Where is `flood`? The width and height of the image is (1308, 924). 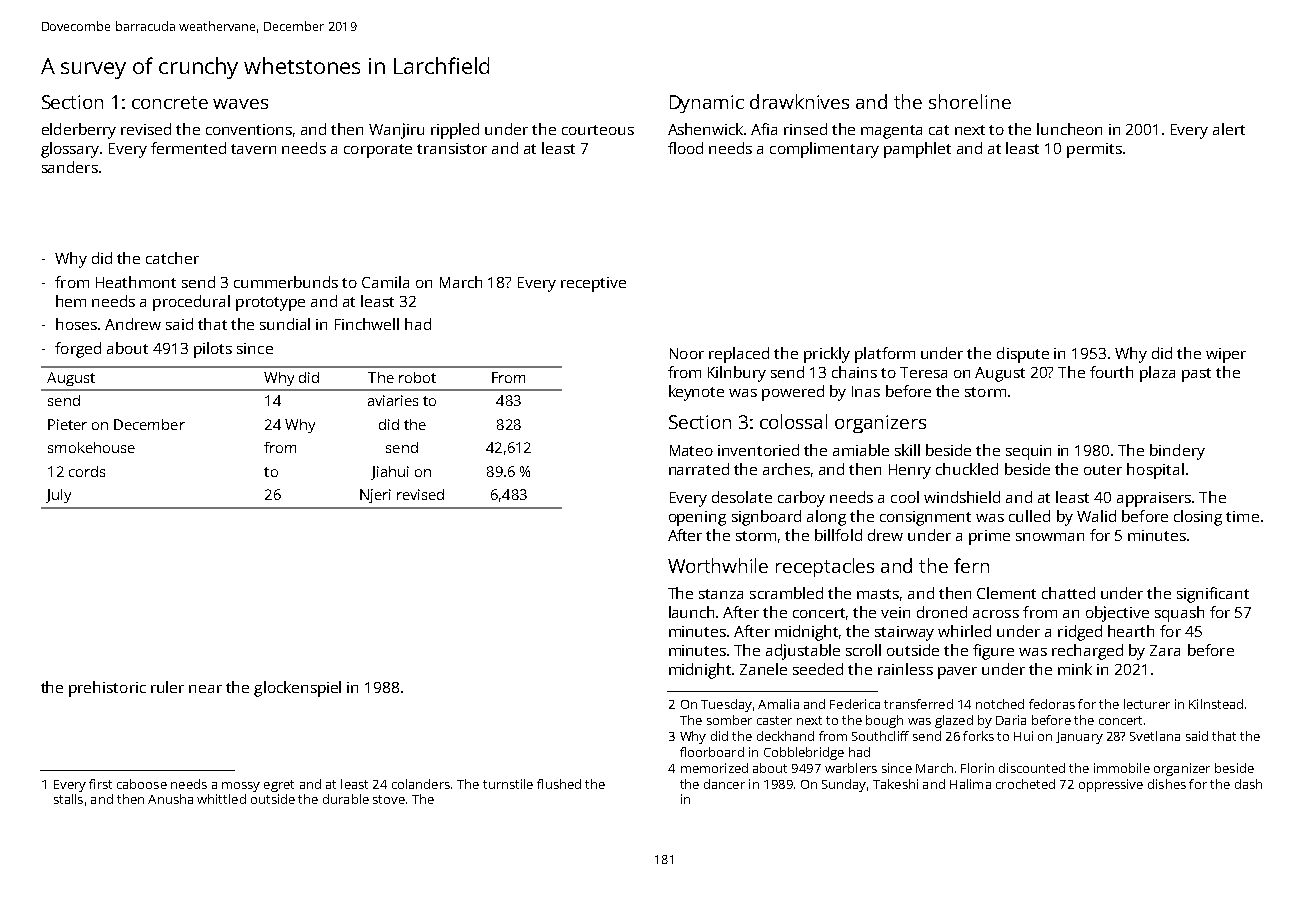 flood is located at coordinates (685, 148).
